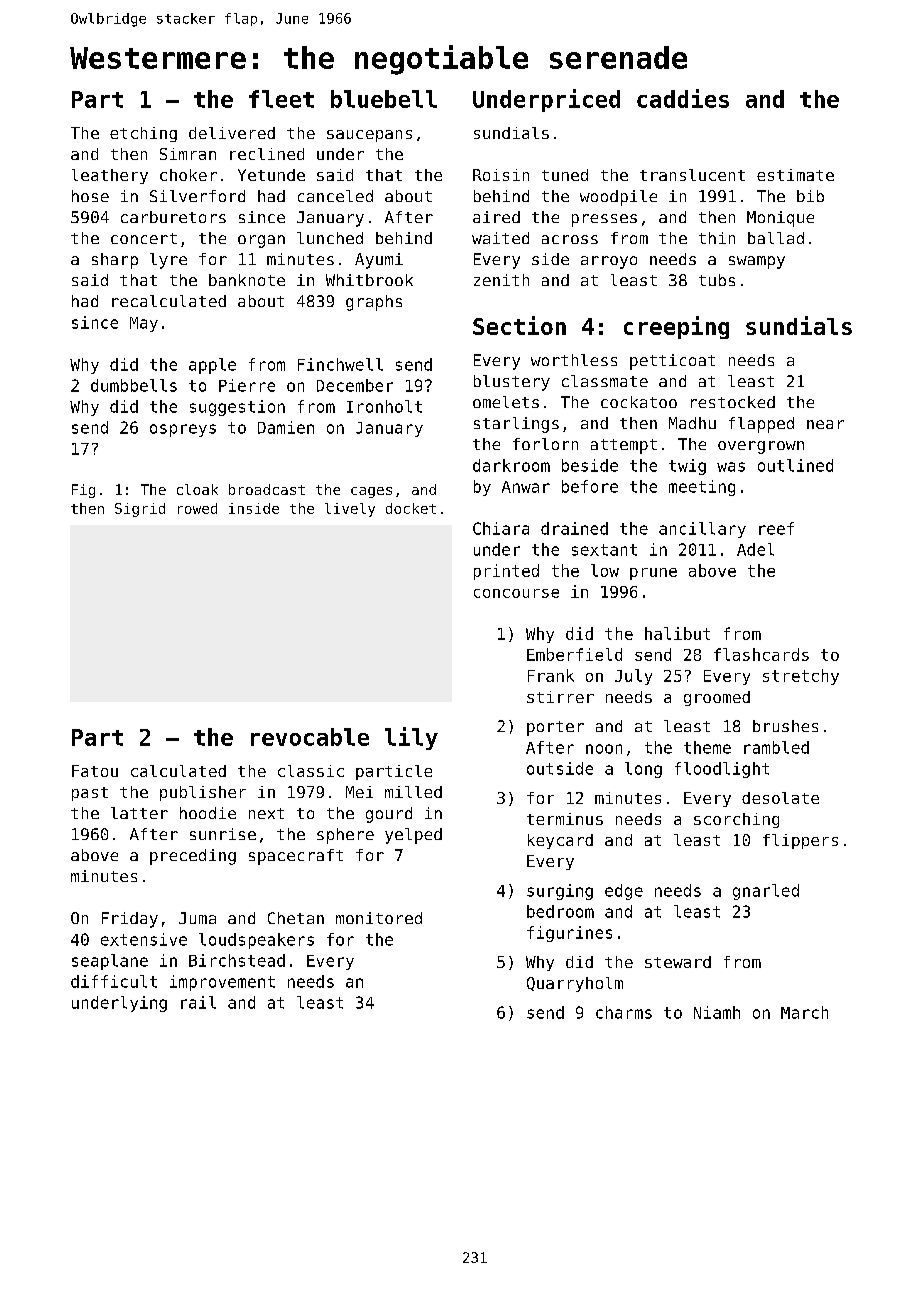 Image resolution: width=924 pixels, height=1308 pixels. What do you see at coordinates (411, 738) in the screenshot?
I see `lily` at bounding box center [411, 738].
